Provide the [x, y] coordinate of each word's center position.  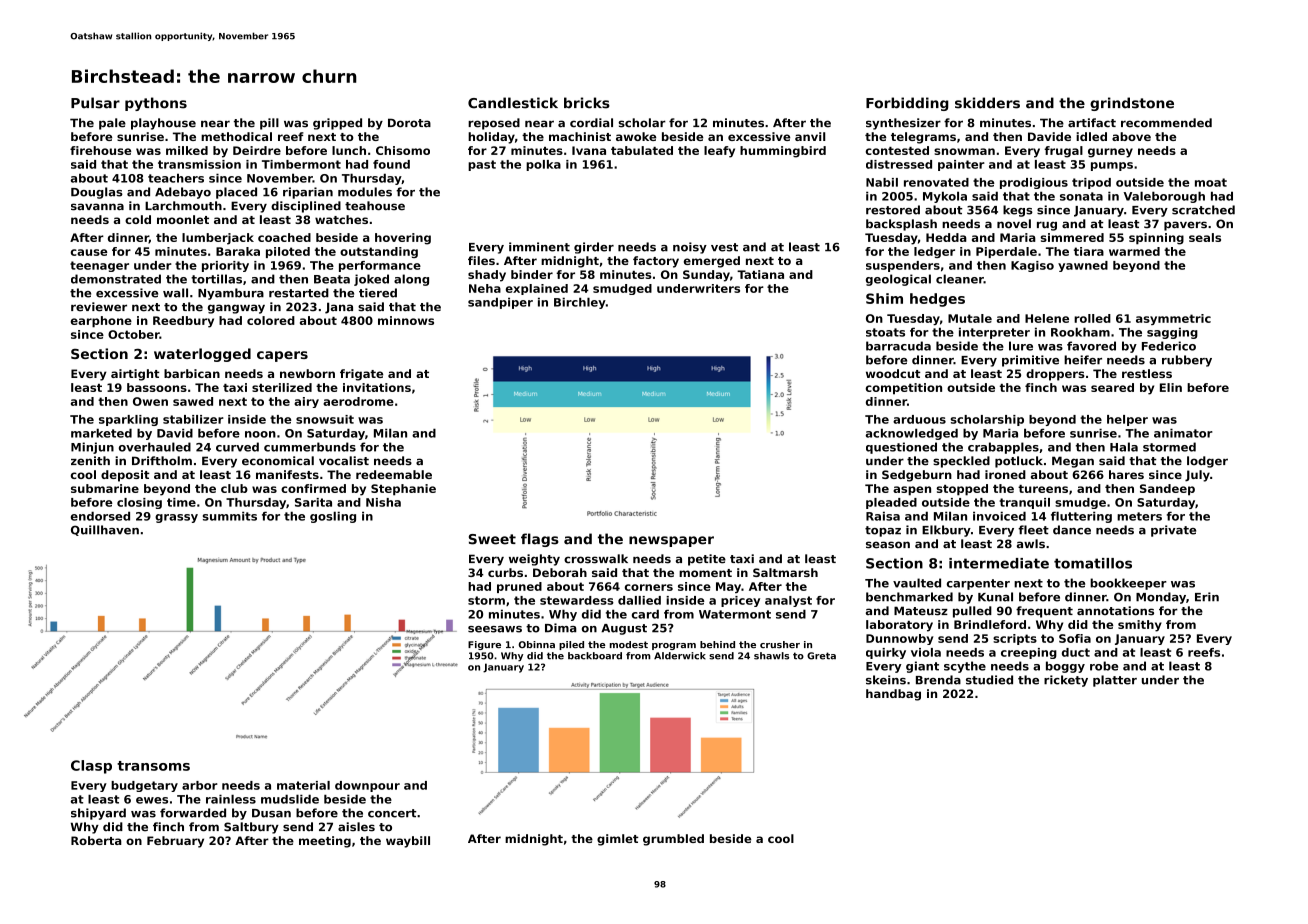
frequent [1044, 612]
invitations [377, 387]
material [303, 785]
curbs [505, 572]
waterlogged [202, 355]
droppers [1055, 375]
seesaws [495, 629]
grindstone [1132, 104]
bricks [587, 103]
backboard [595, 656]
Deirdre [257, 150]
